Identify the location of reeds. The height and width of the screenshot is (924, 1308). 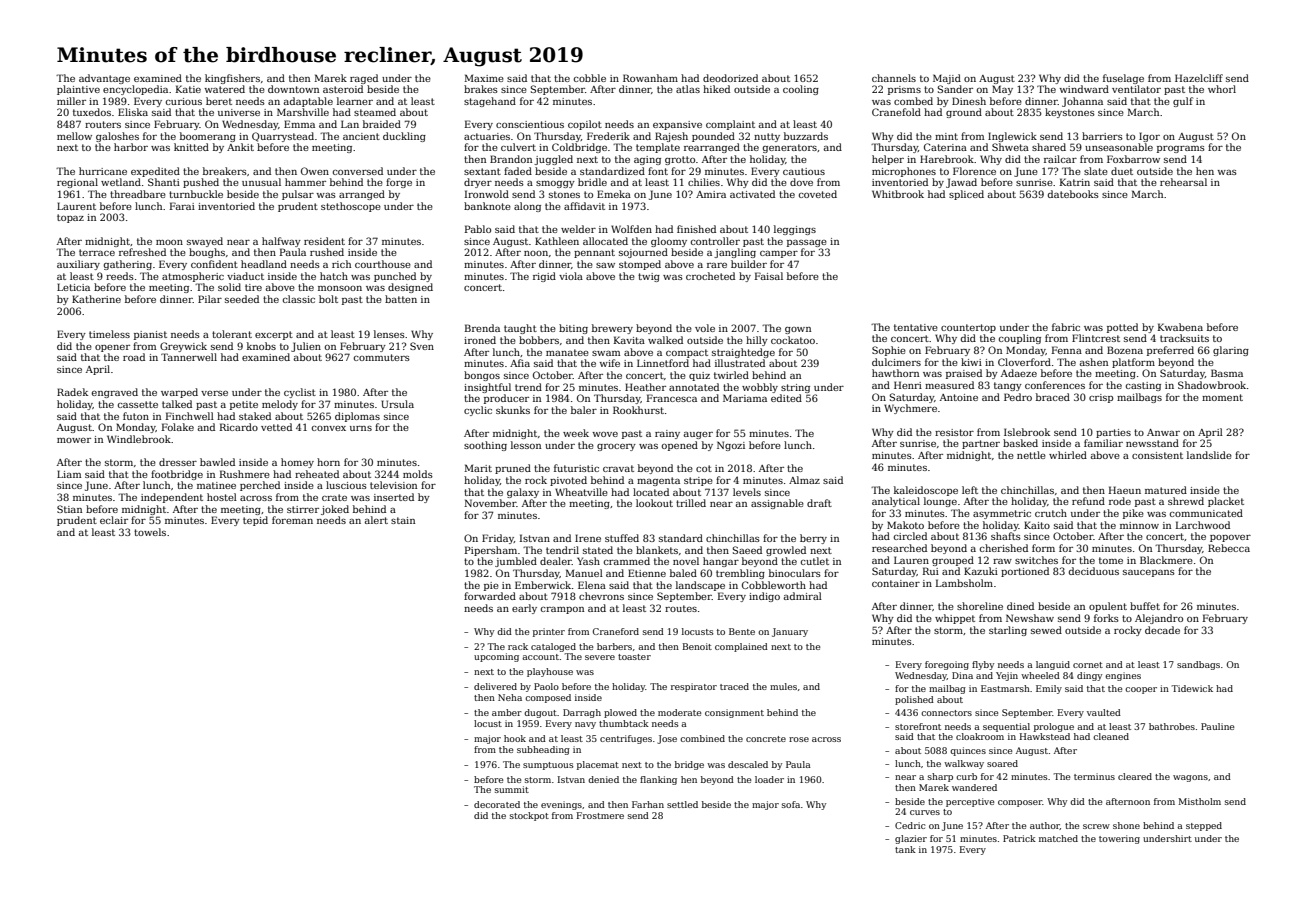
(120, 276).
